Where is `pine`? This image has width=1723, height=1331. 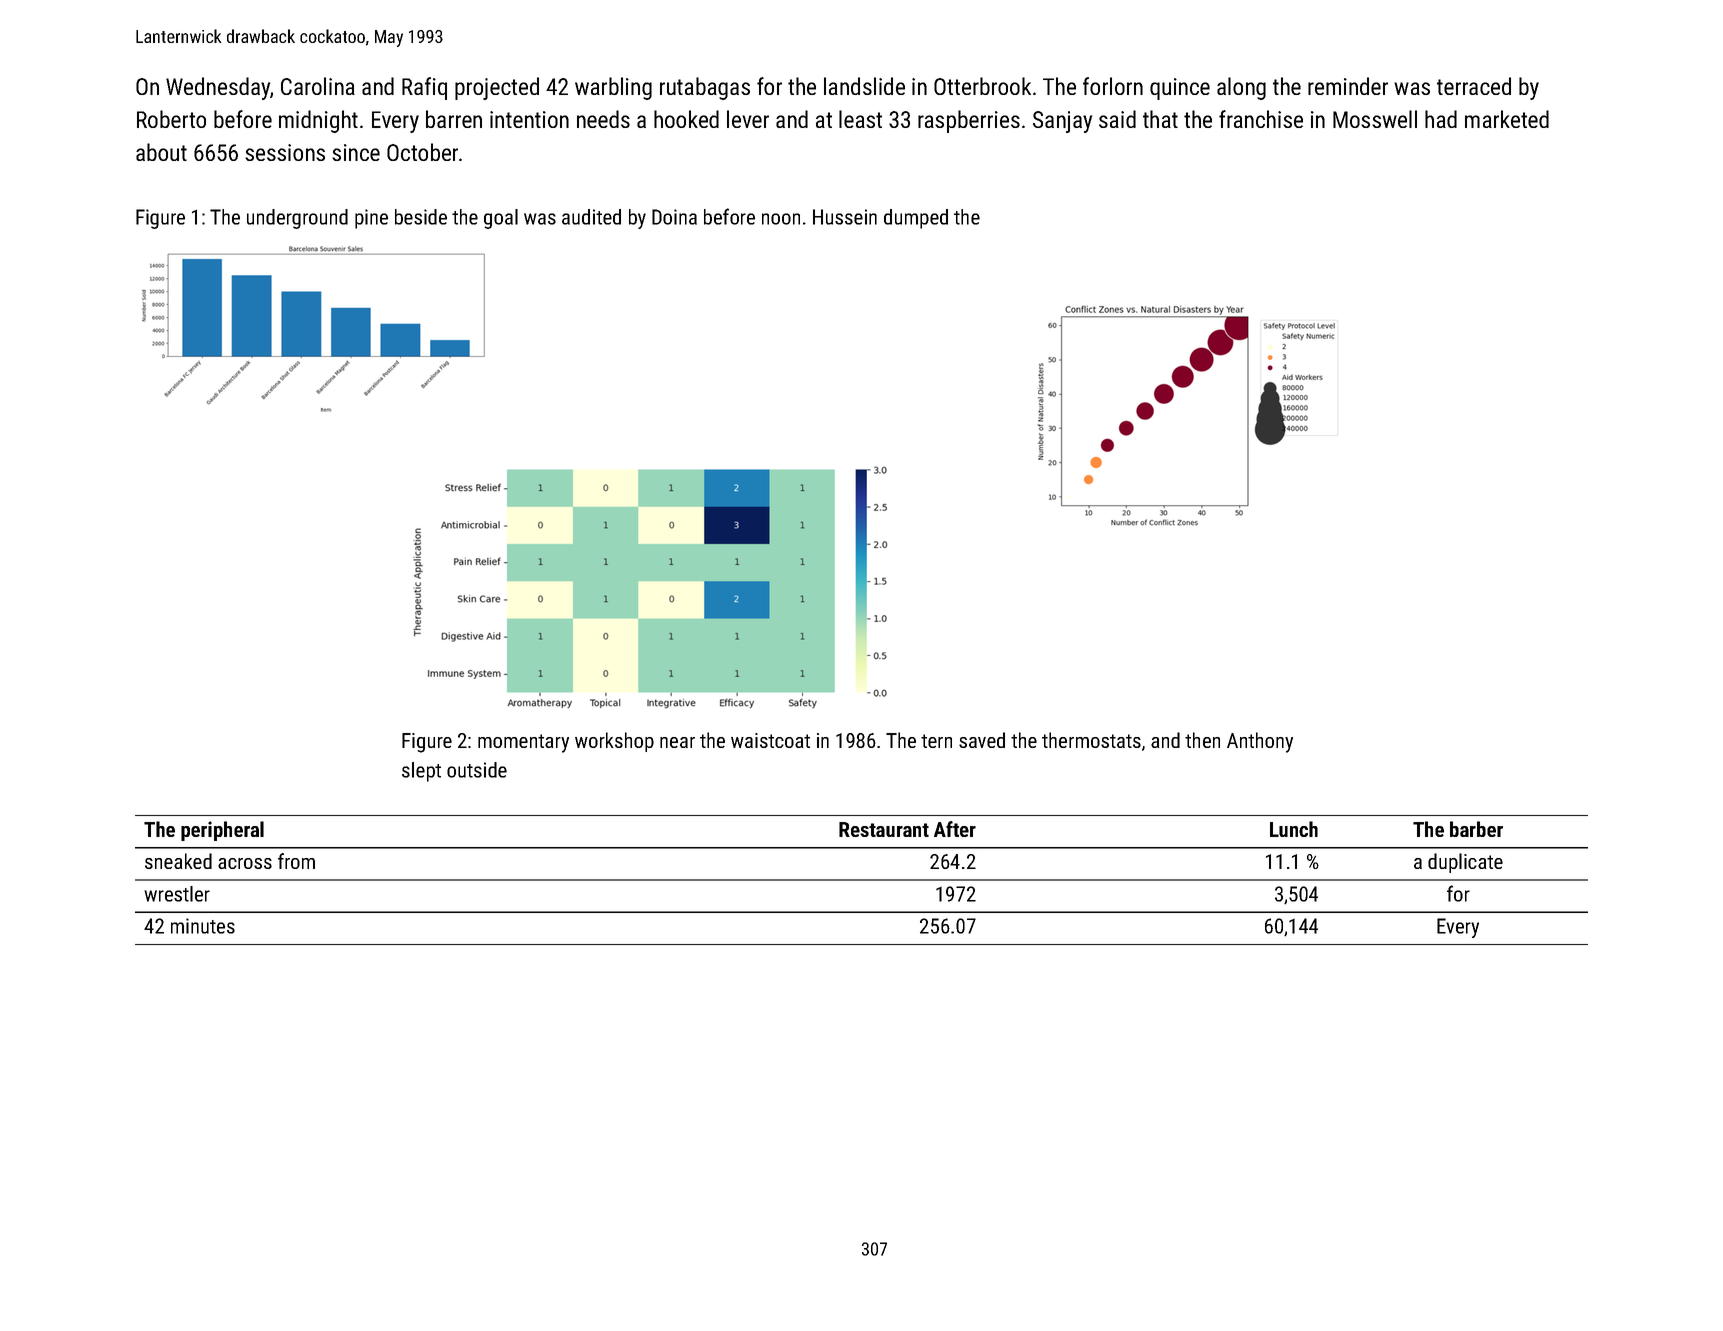
pine is located at coordinates (371, 219).
